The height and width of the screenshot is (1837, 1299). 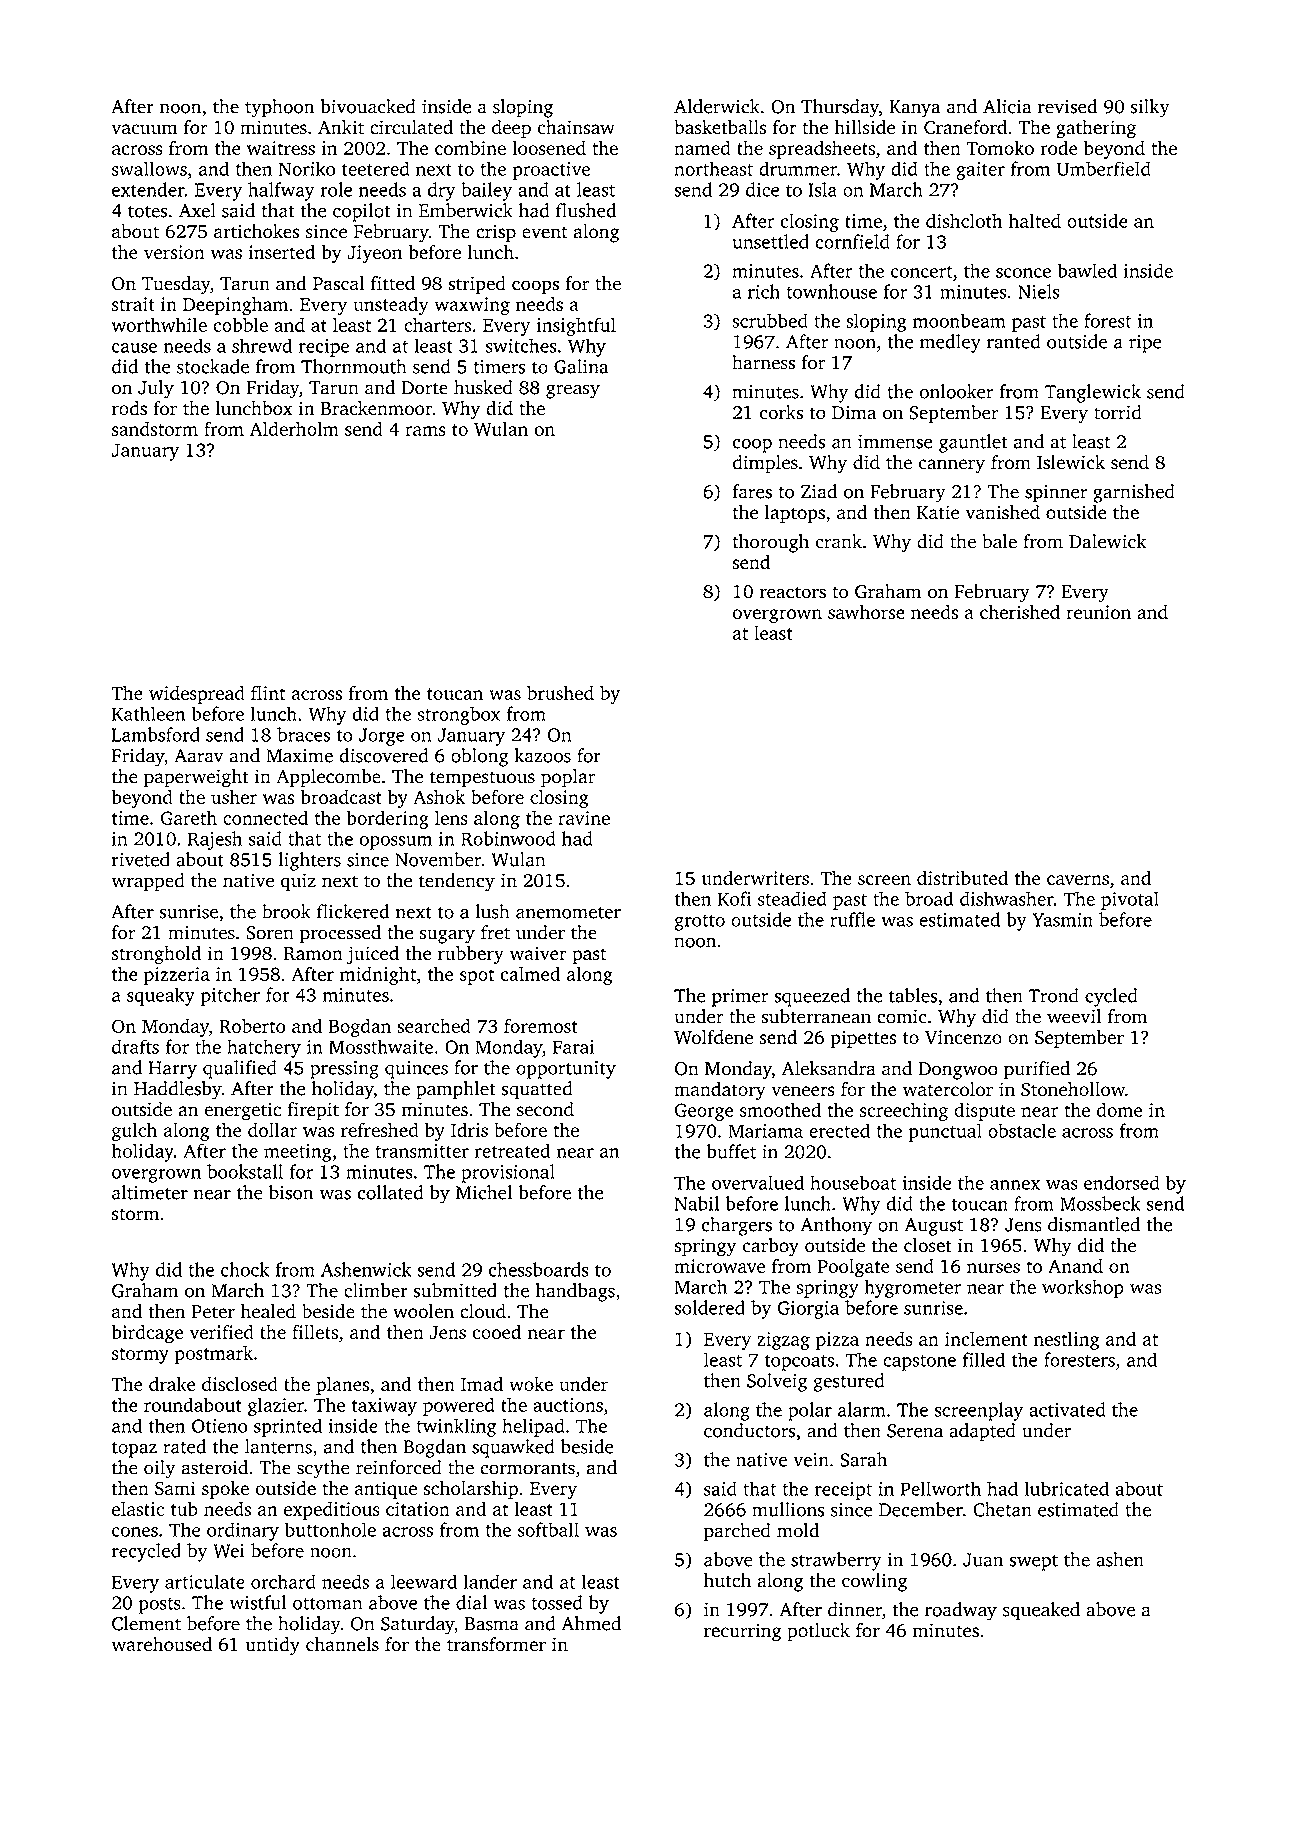 I want to click on quiz, so click(x=298, y=882).
